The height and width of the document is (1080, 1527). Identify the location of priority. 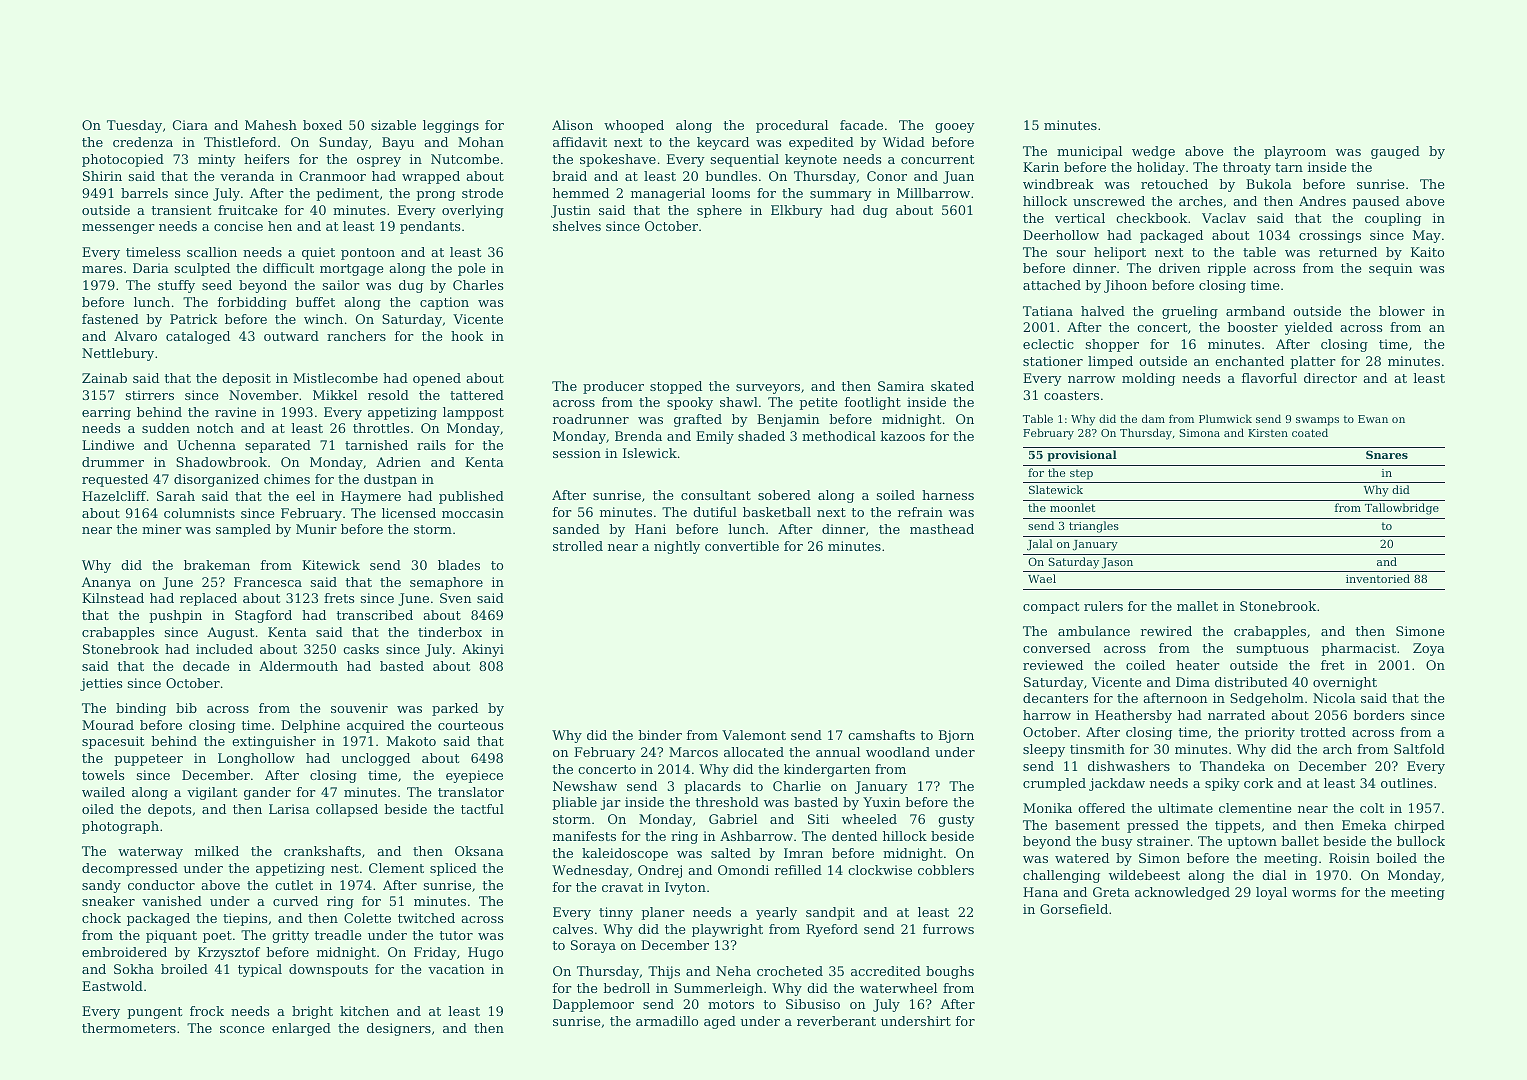
(1270, 733).
